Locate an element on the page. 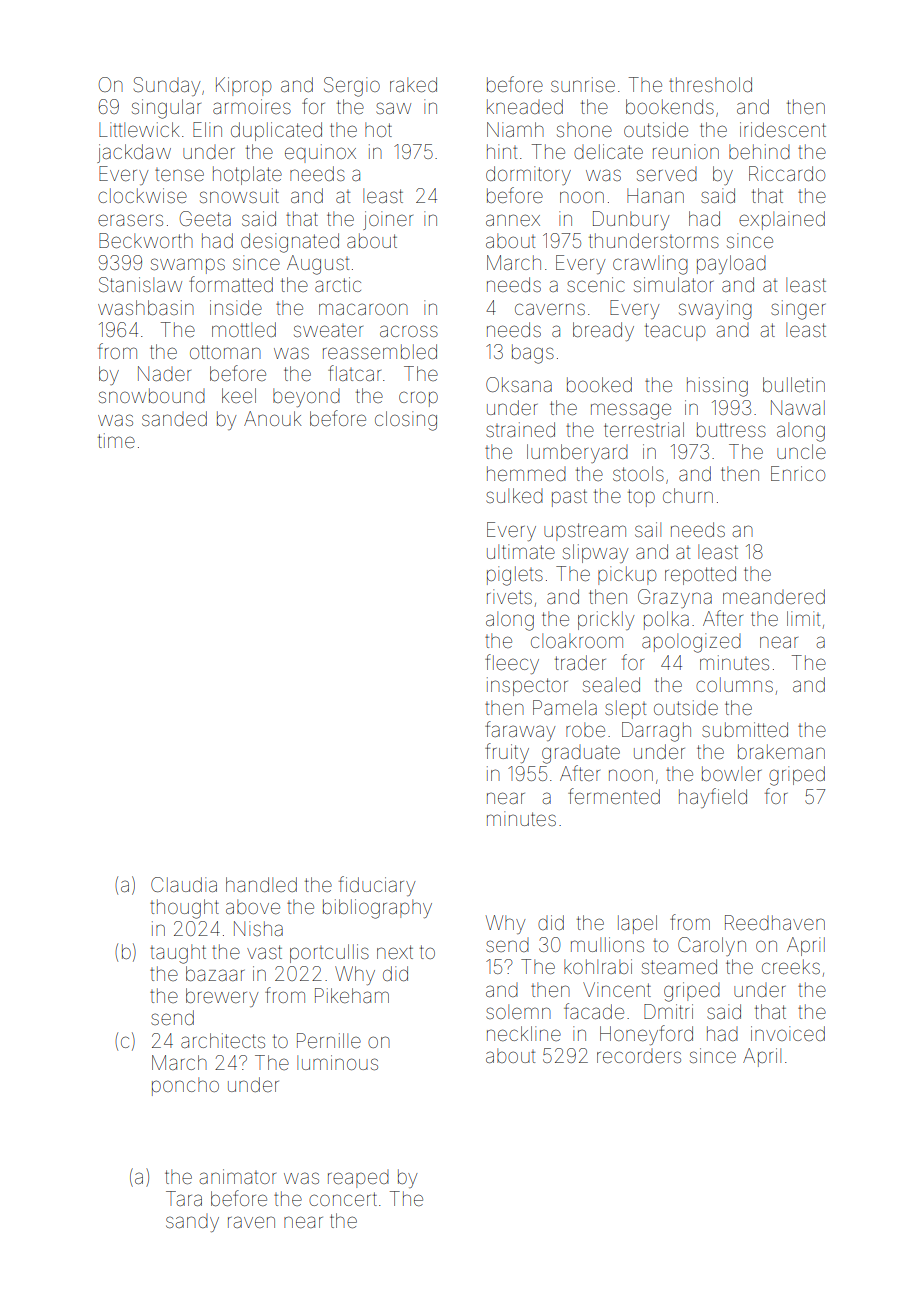 Image resolution: width=924 pixels, height=1314 pixels. hissing is located at coordinates (717, 387).
